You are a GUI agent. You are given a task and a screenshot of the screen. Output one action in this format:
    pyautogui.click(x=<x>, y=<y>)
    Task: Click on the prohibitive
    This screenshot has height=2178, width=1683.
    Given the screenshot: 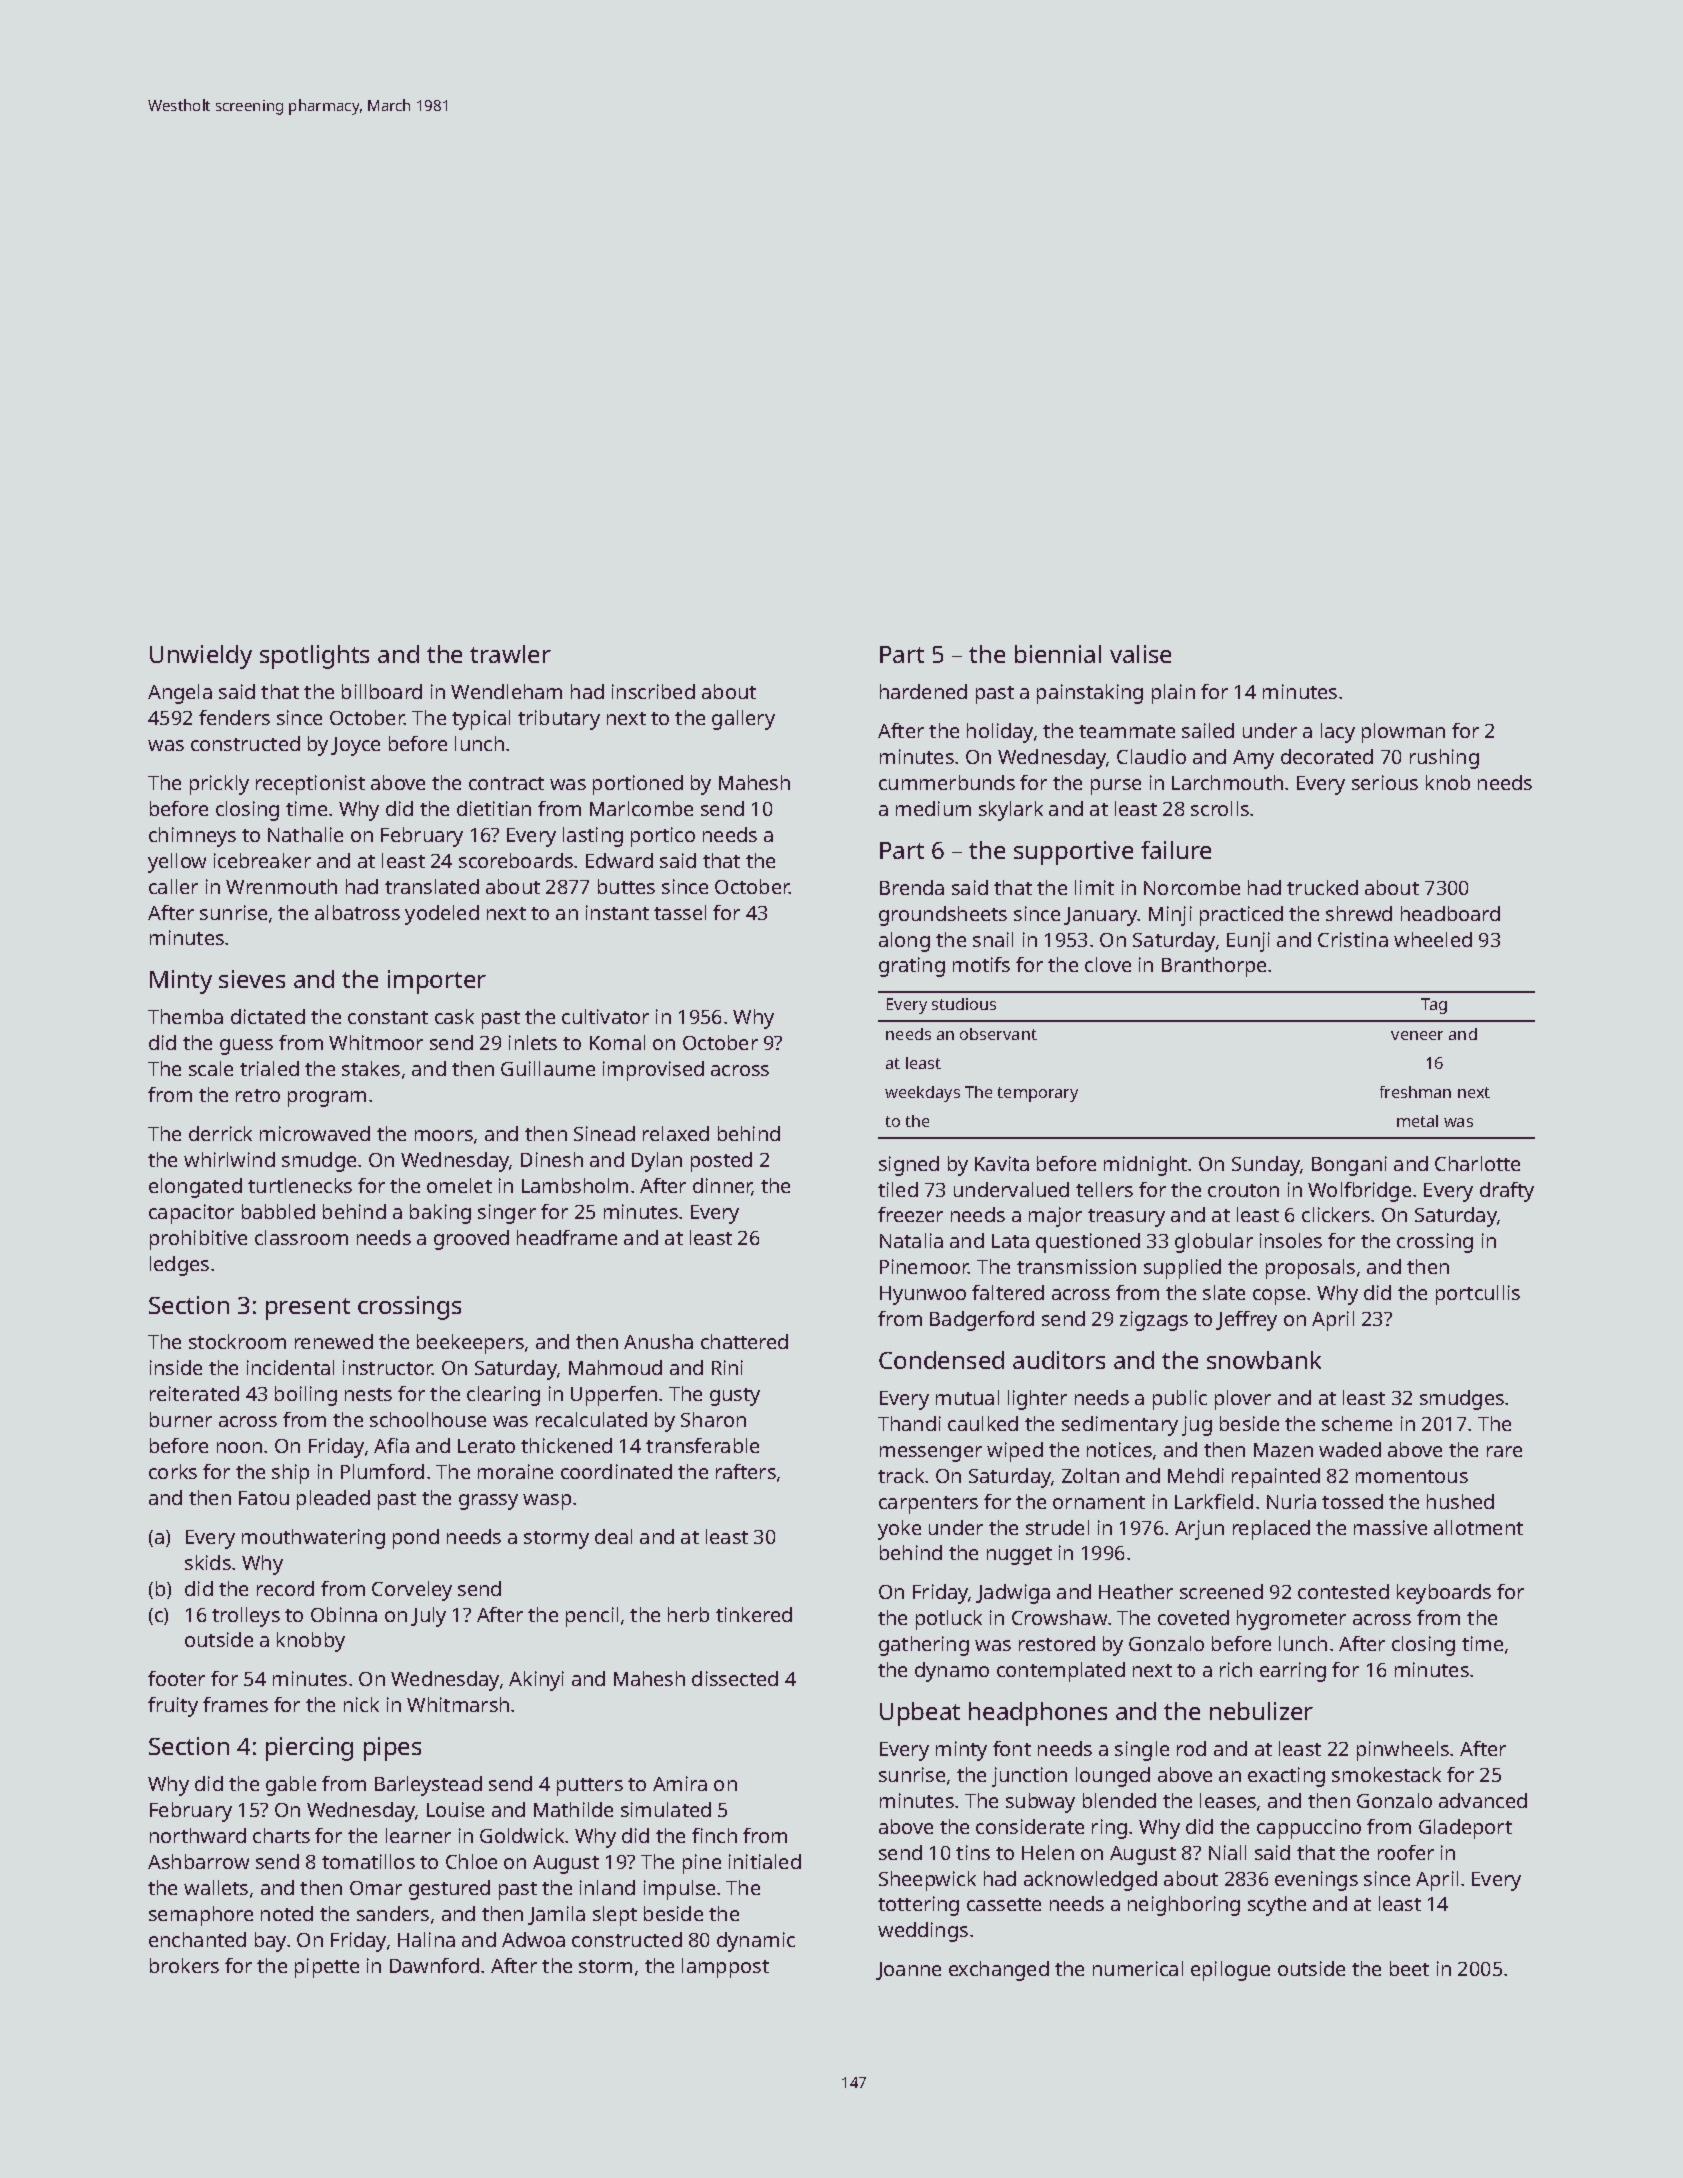 What is the action you would take?
    pyautogui.click(x=198, y=1240)
